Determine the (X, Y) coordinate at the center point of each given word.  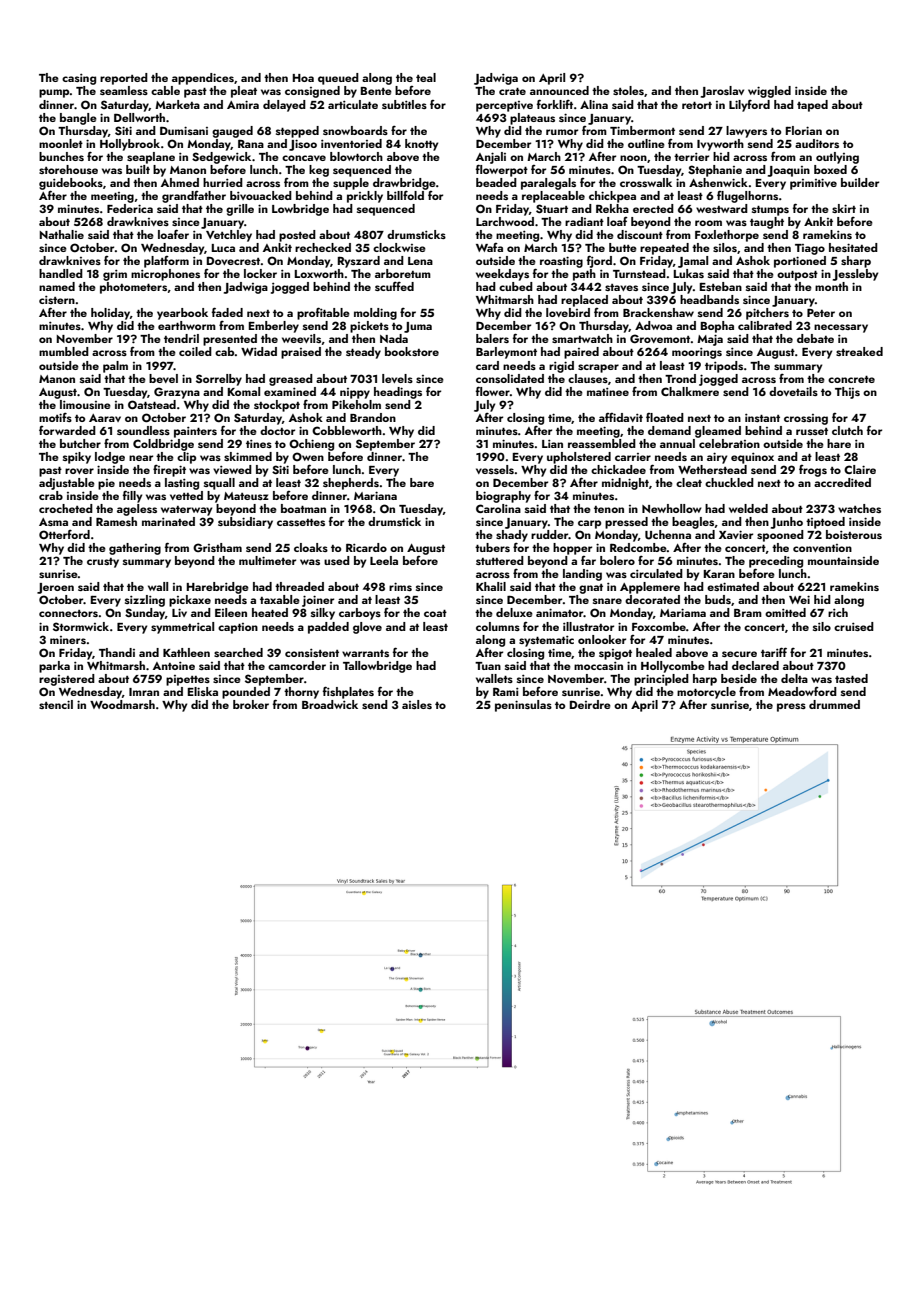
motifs (55, 417)
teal (426, 77)
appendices (203, 79)
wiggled (769, 92)
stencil (56, 704)
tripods (724, 367)
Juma (418, 327)
